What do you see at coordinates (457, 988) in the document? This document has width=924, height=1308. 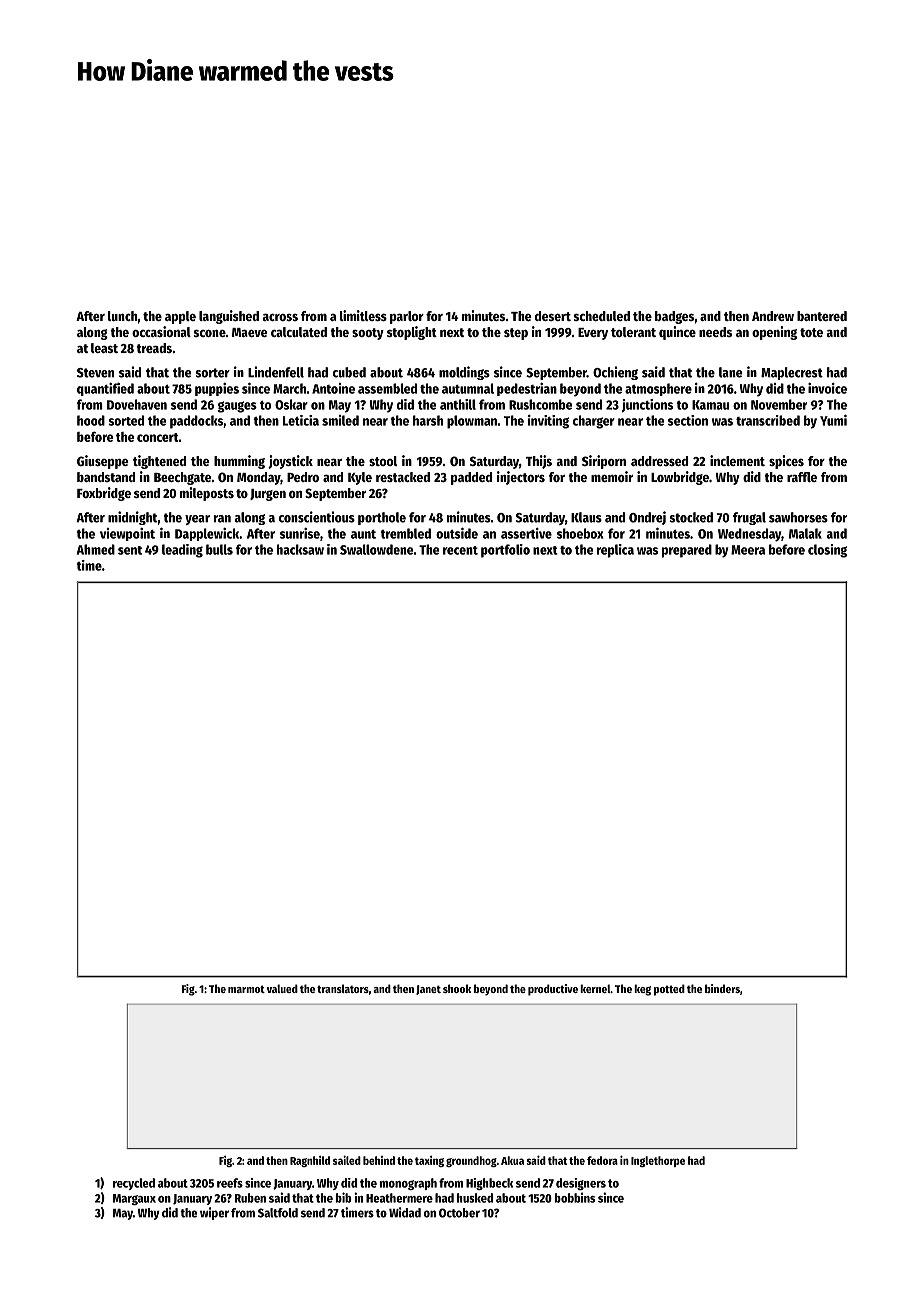 I see `shook` at bounding box center [457, 988].
